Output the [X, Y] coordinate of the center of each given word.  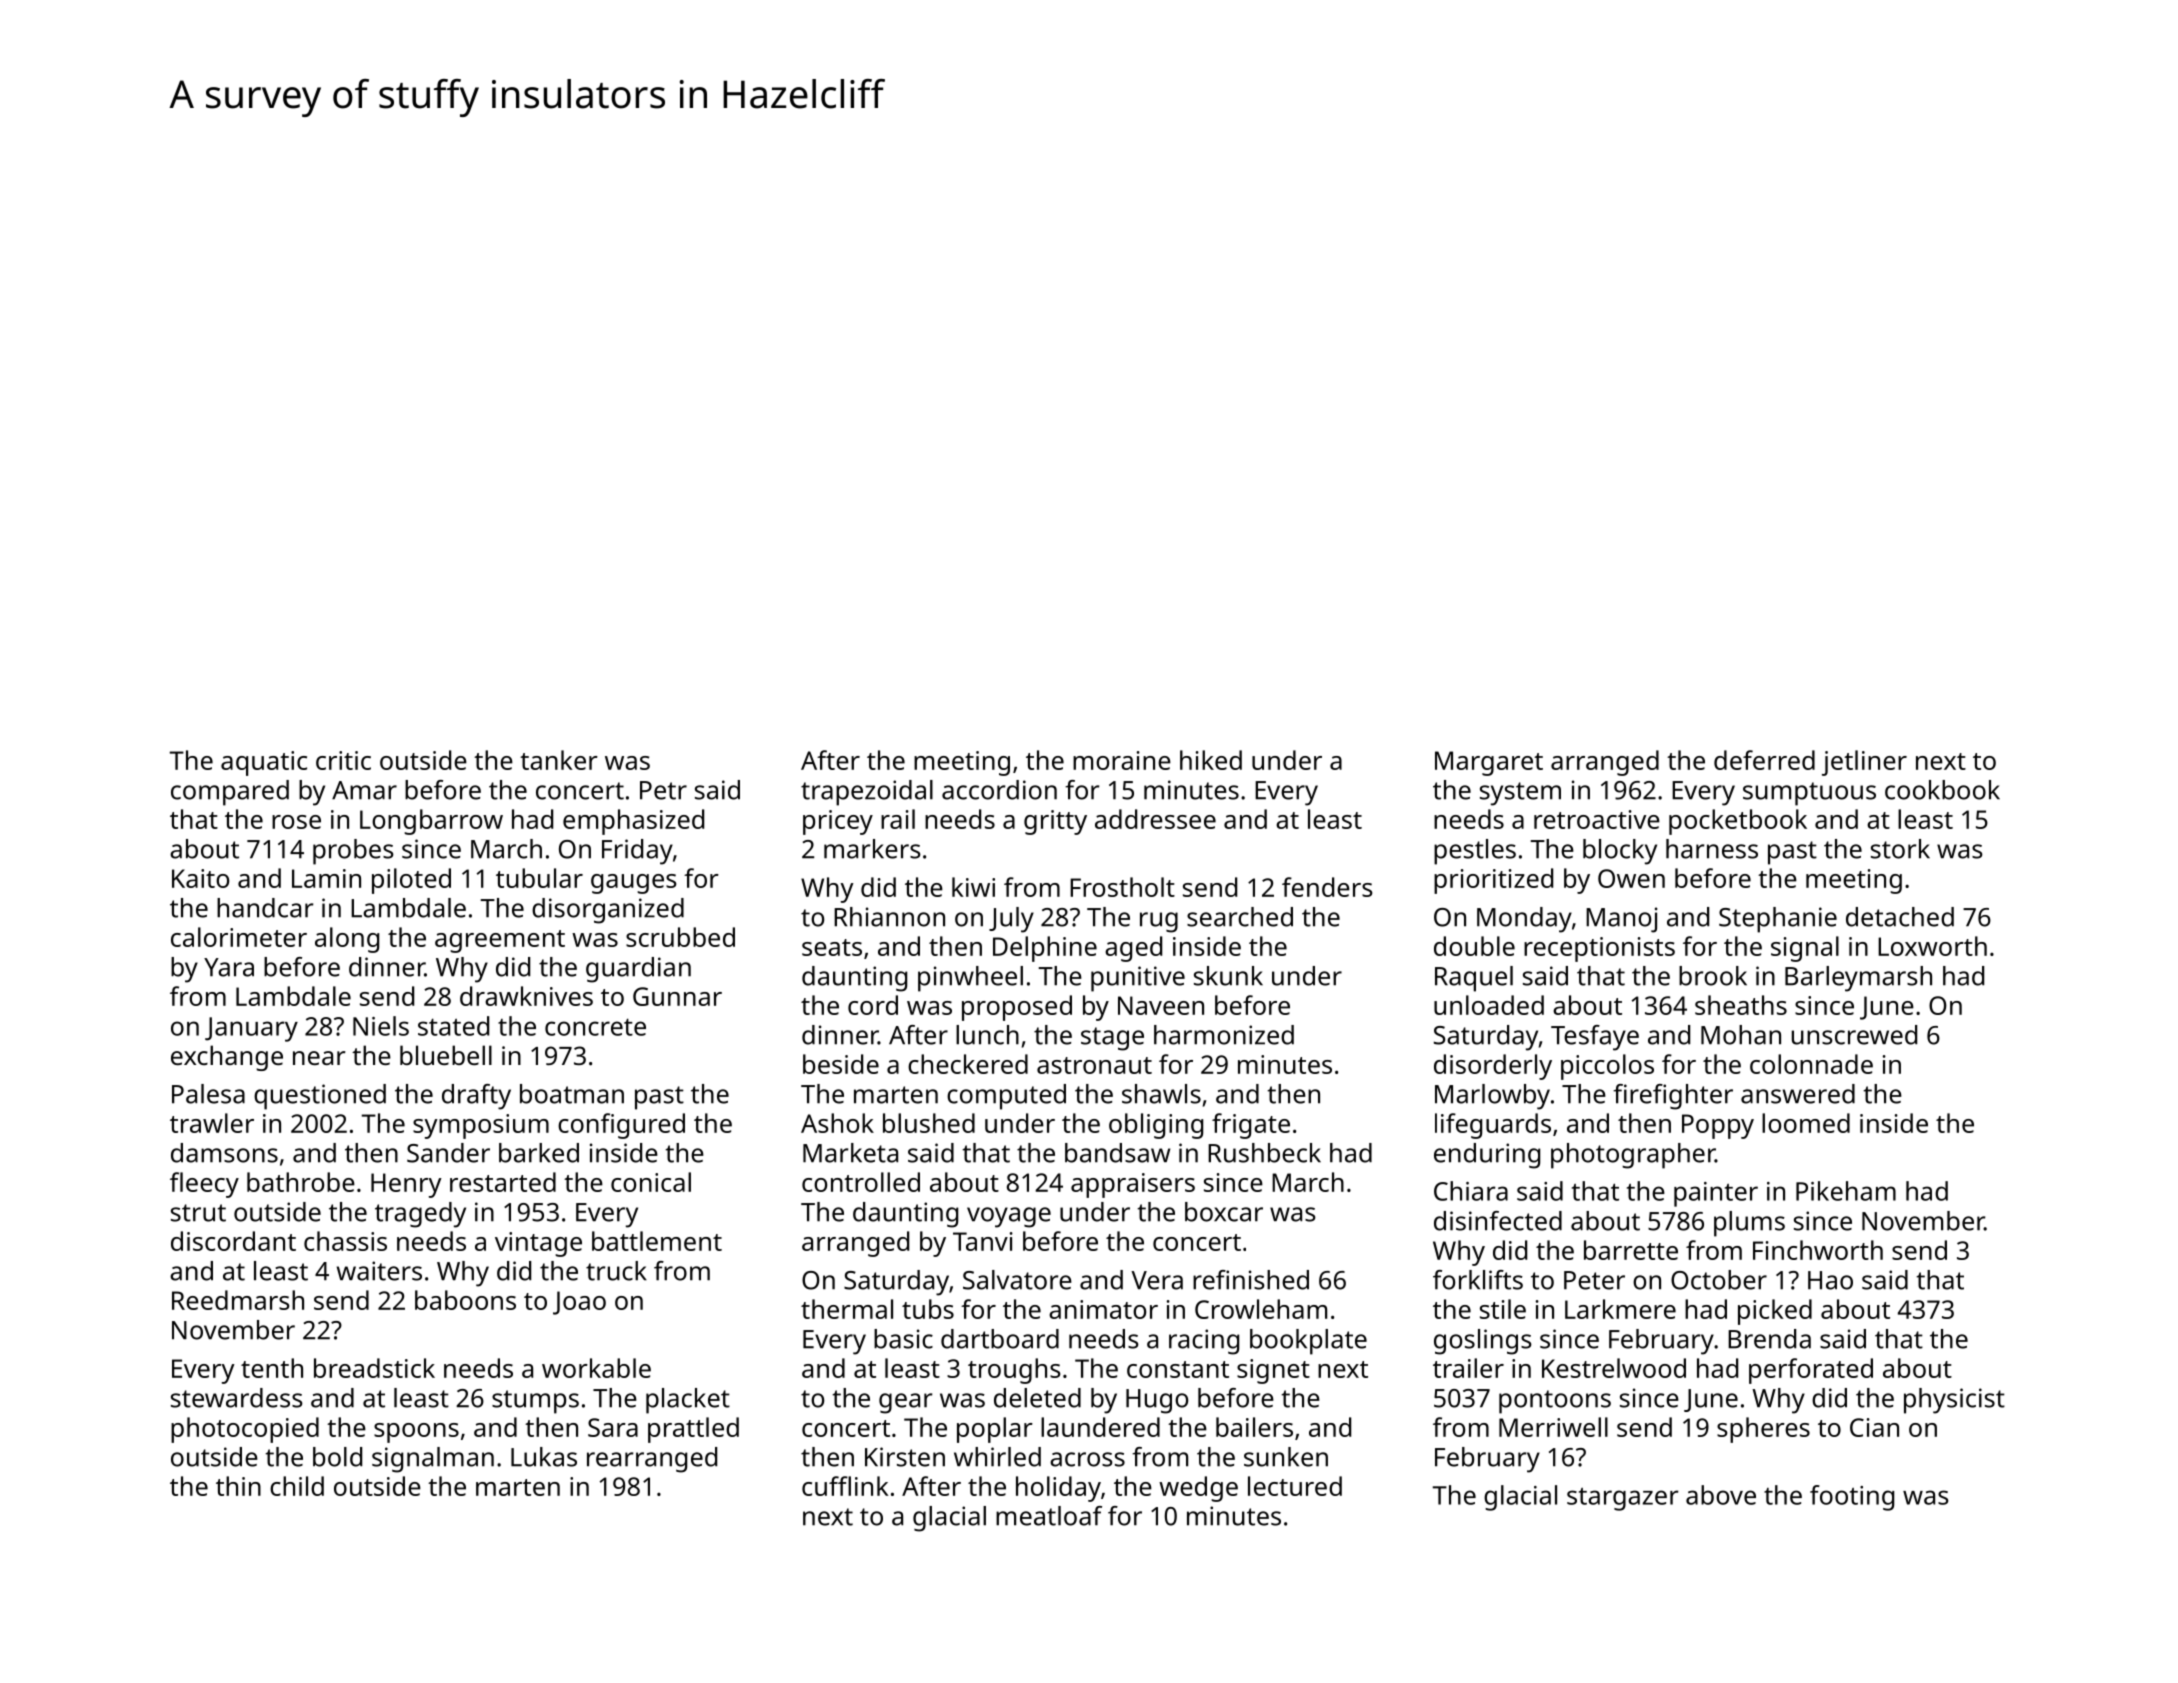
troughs [1014, 1371]
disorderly [1493, 1067]
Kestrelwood [1614, 1368]
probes [353, 852]
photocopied [245, 1430]
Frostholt [1122, 887]
